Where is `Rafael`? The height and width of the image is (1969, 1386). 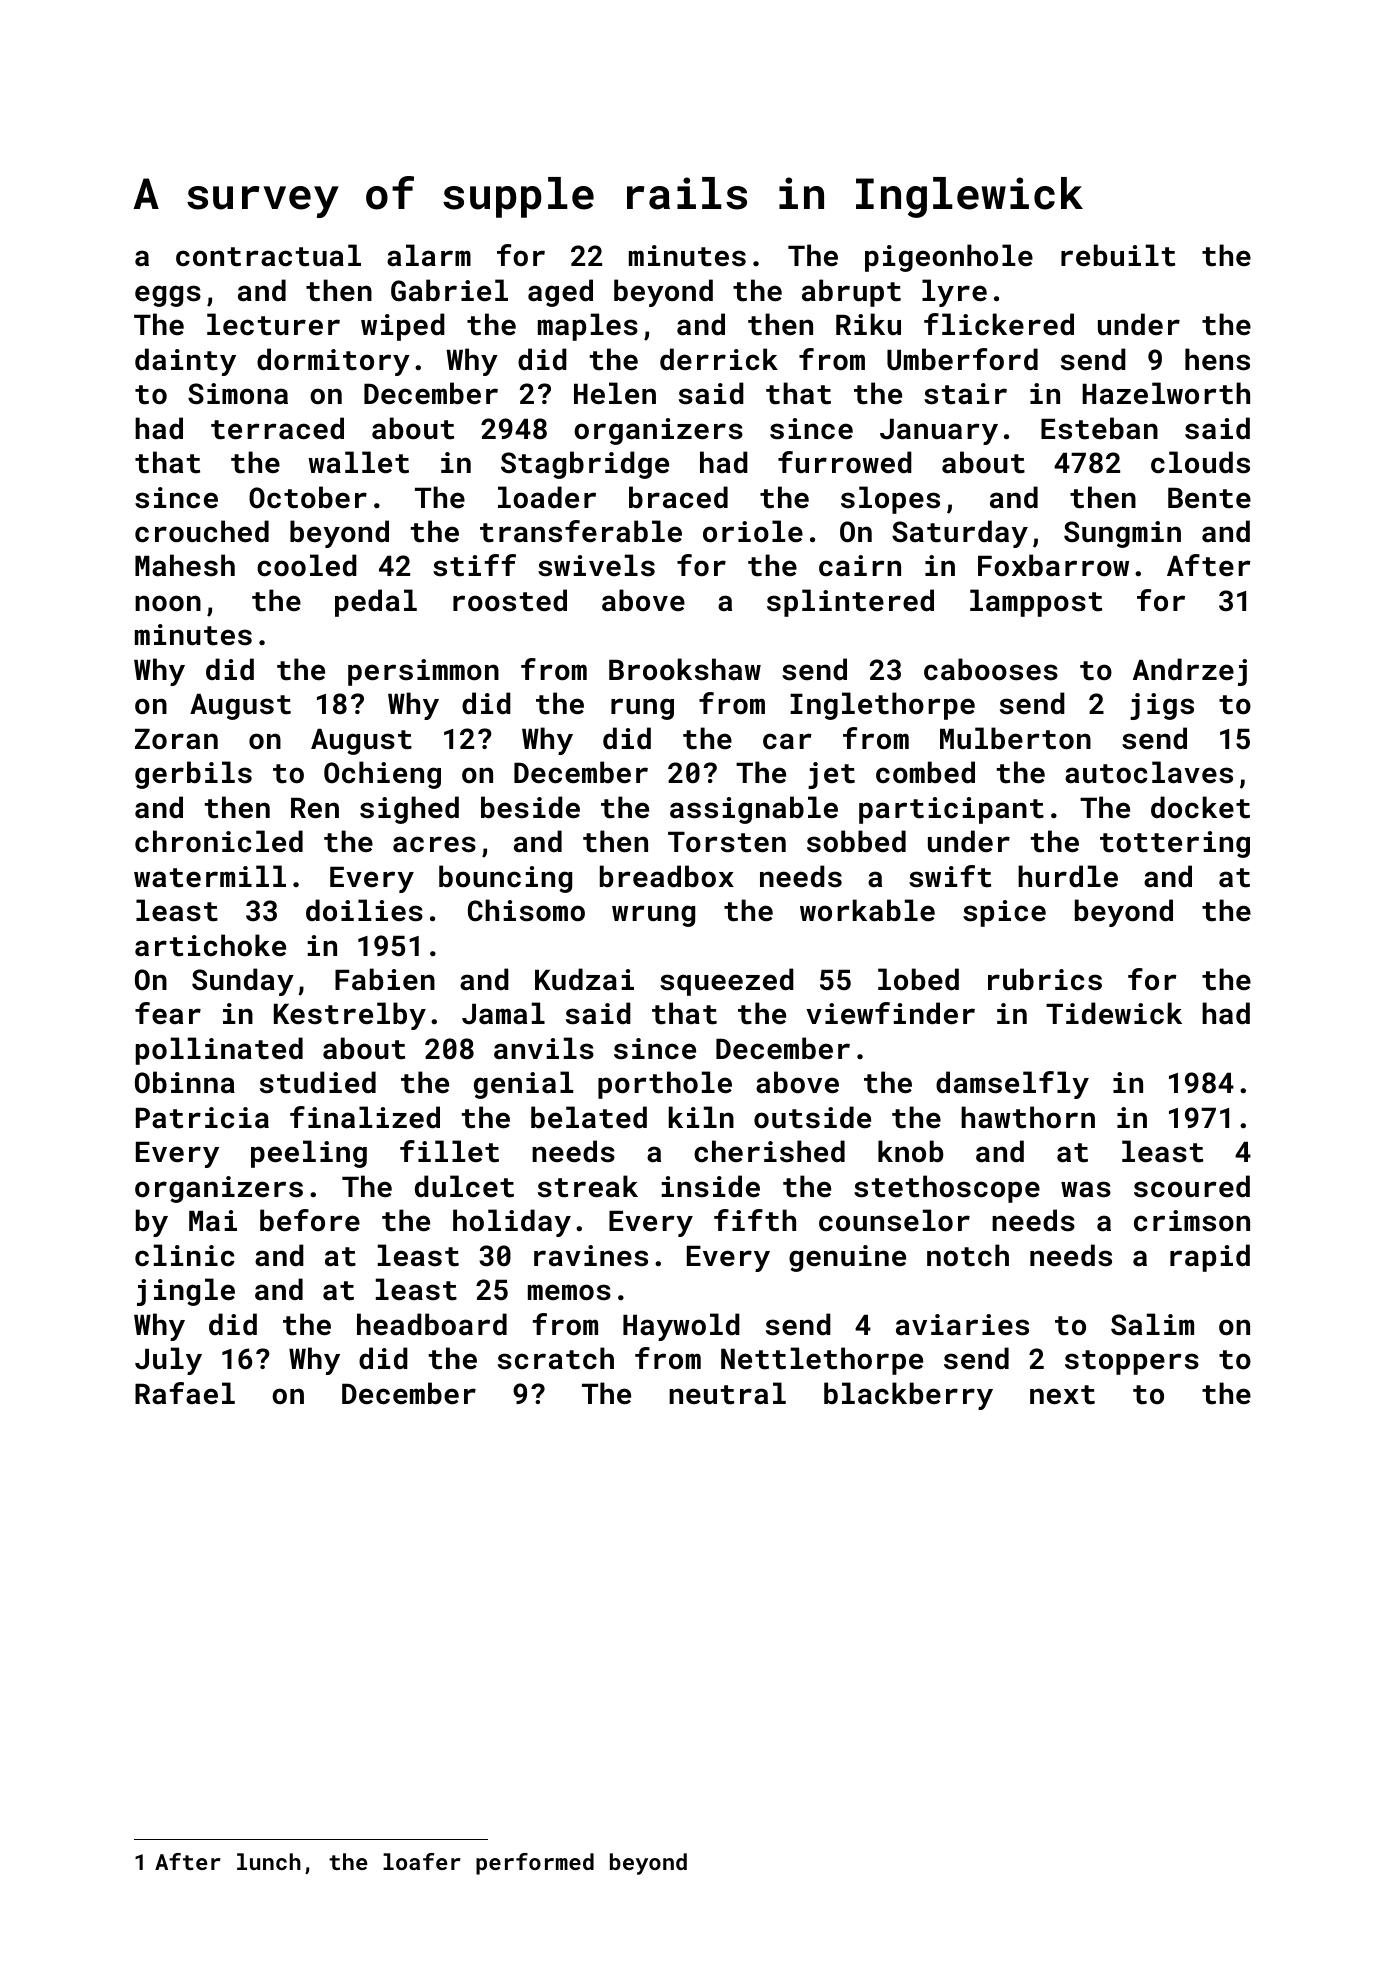
Rafael is located at coordinates (185, 1393).
